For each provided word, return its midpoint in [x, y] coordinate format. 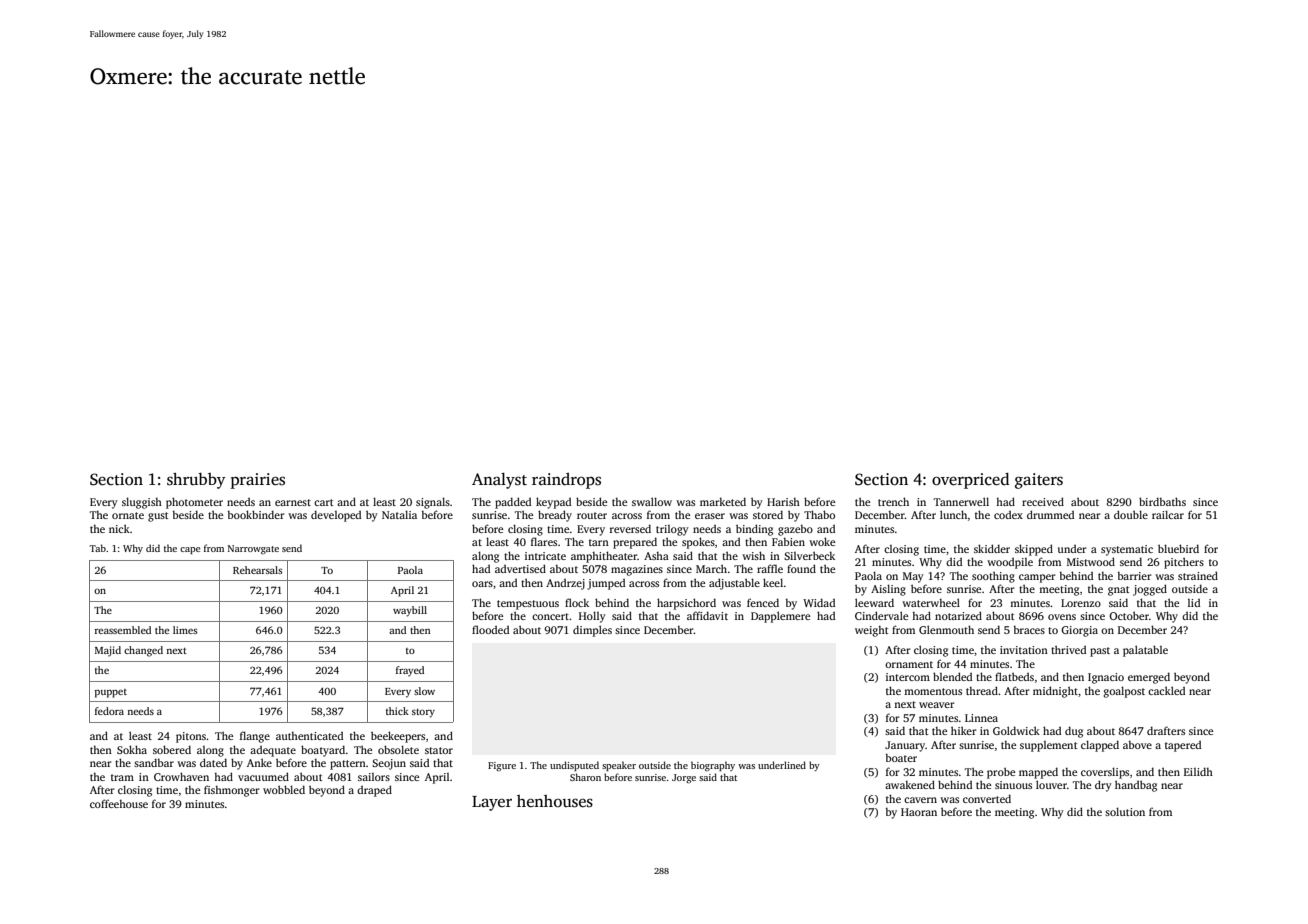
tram [122, 777]
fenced [763, 602]
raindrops [566, 481]
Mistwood [1091, 561]
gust [158, 517]
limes [185, 630]
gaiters [1039, 481]
